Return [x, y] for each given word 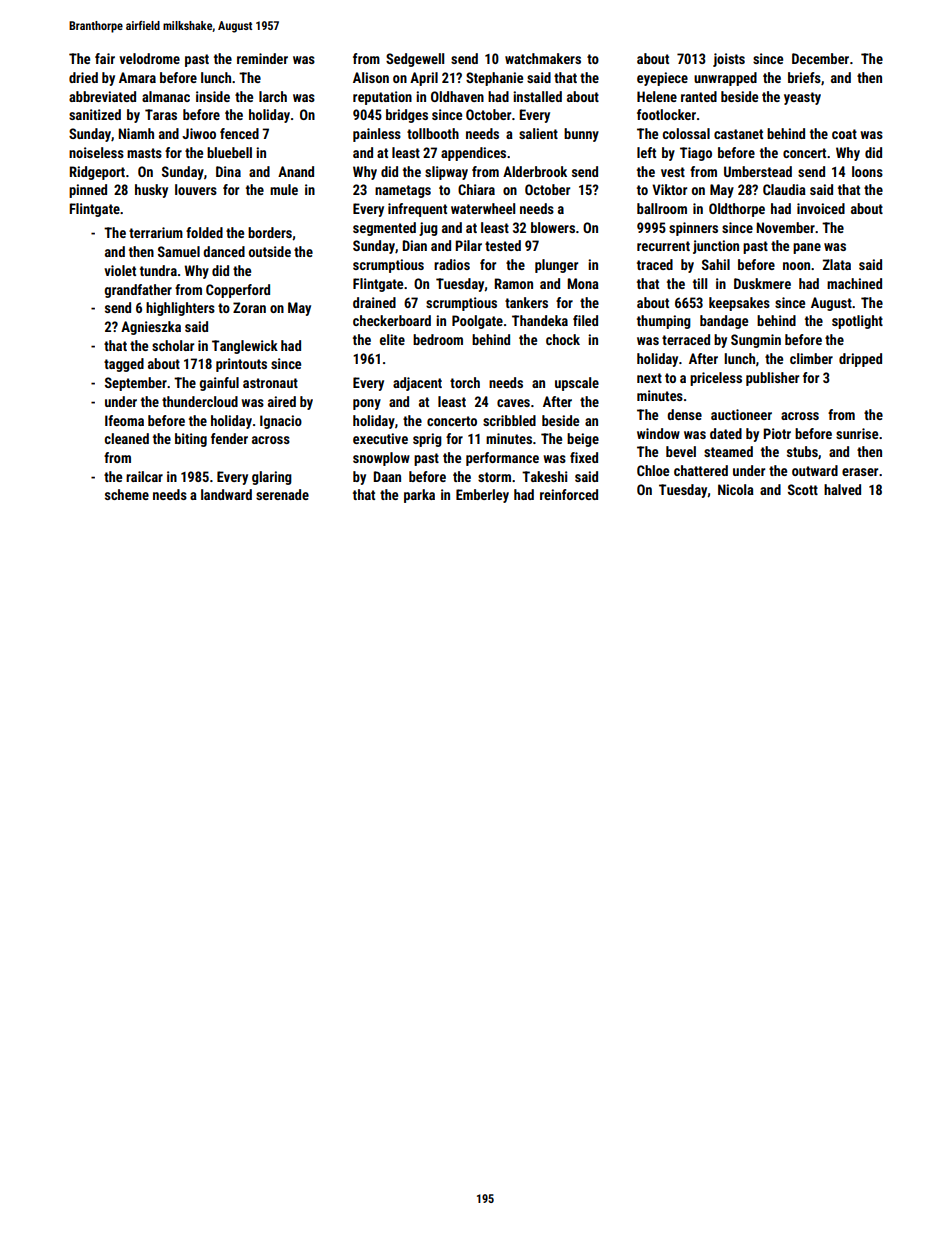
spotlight [857, 322]
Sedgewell [415, 60]
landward [226, 494]
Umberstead [758, 171]
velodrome [149, 58]
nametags [403, 191]
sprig [427, 440]
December [820, 58]
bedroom [438, 339]
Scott [803, 489]
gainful [219, 384]
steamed [728, 451]
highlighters [180, 309]
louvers [196, 189]
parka [419, 496]
